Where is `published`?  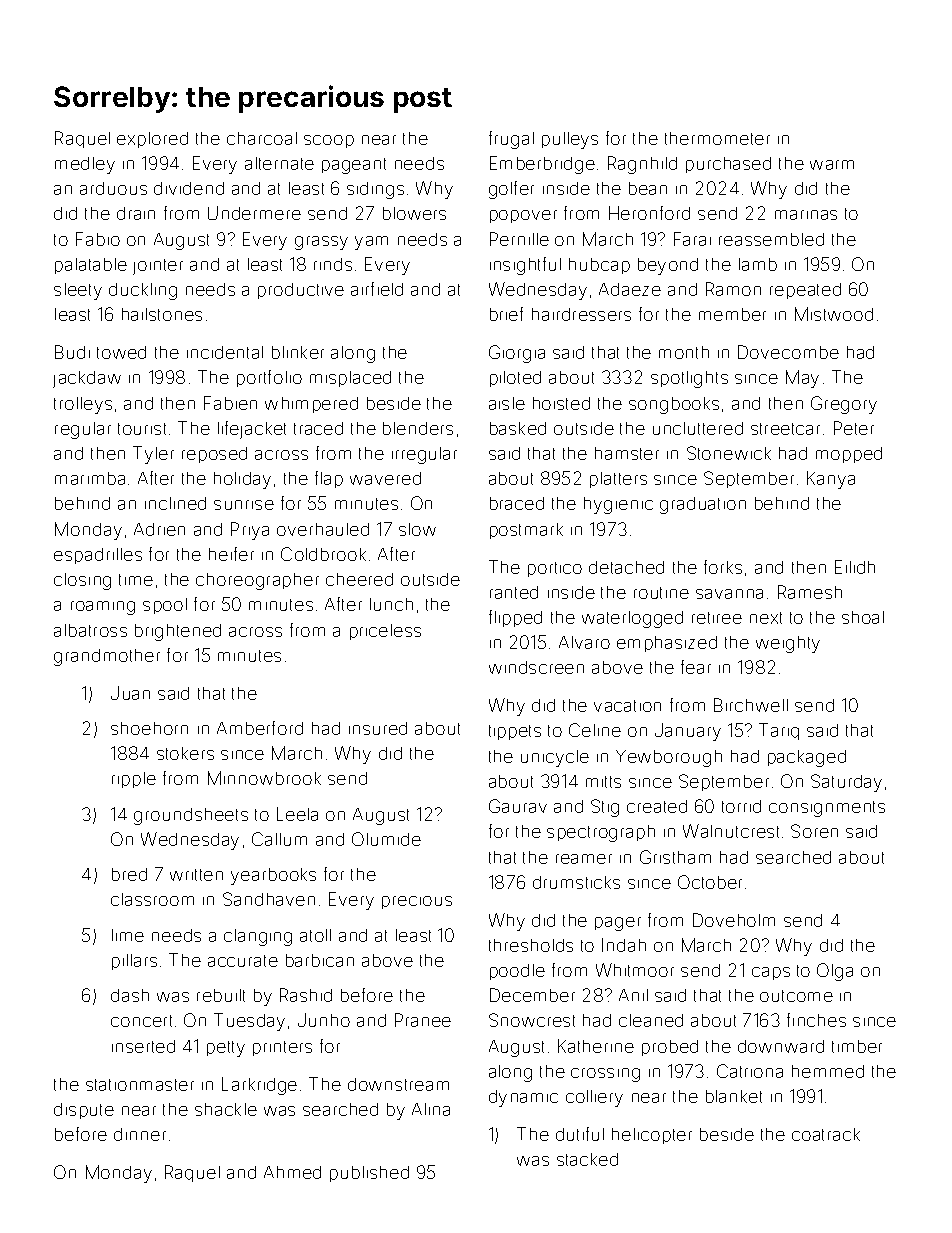
published is located at coordinates (369, 1174).
